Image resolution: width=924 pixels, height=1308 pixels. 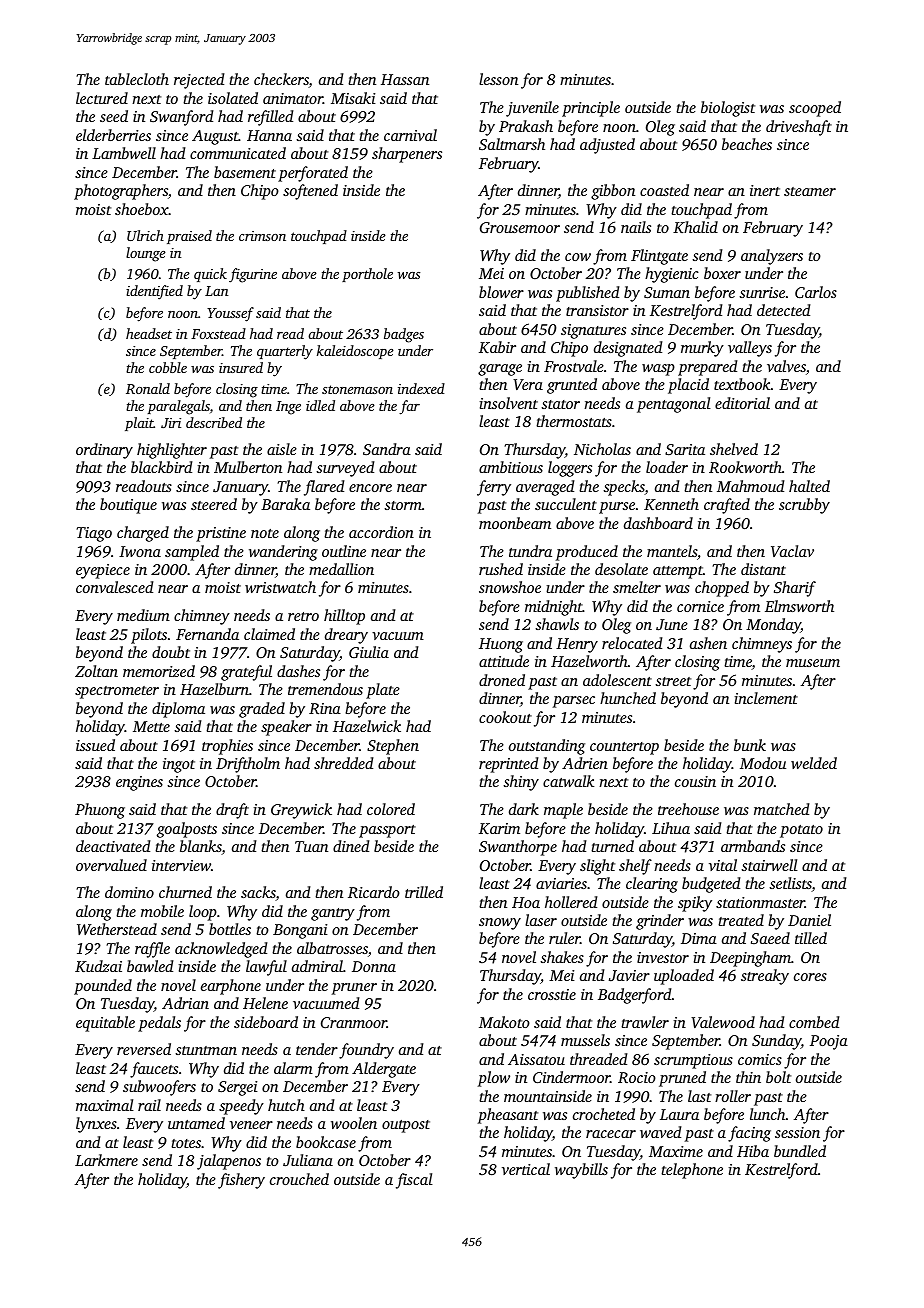 What do you see at coordinates (766, 698) in the screenshot?
I see `inclement` at bounding box center [766, 698].
